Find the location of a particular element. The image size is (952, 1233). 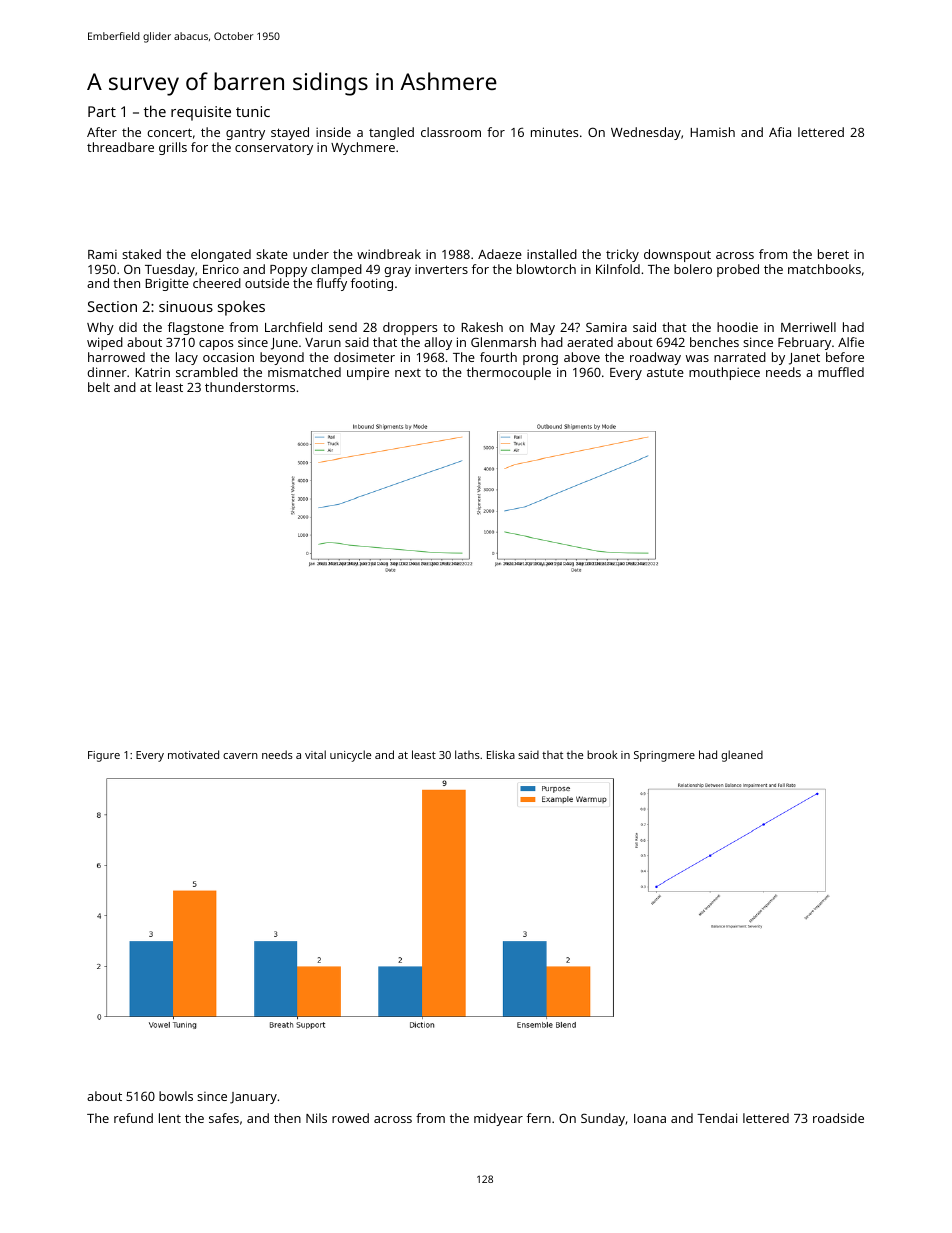

astute is located at coordinates (665, 372).
